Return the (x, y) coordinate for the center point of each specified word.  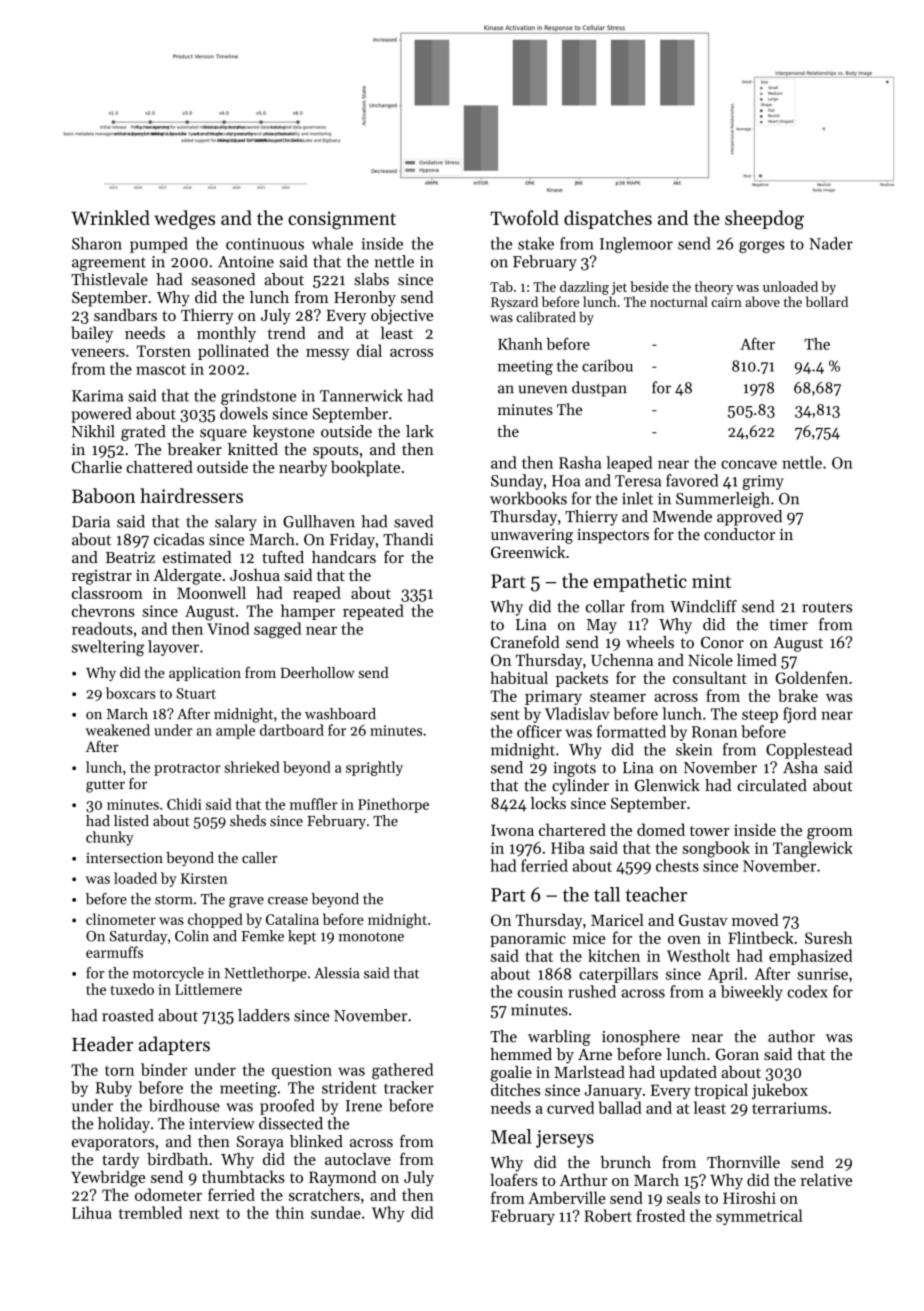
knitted (253, 449)
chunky (110, 838)
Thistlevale (109, 279)
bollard (827, 301)
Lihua (92, 1212)
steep (760, 716)
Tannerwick (361, 395)
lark (420, 431)
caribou (607, 365)
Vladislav (577, 713)
